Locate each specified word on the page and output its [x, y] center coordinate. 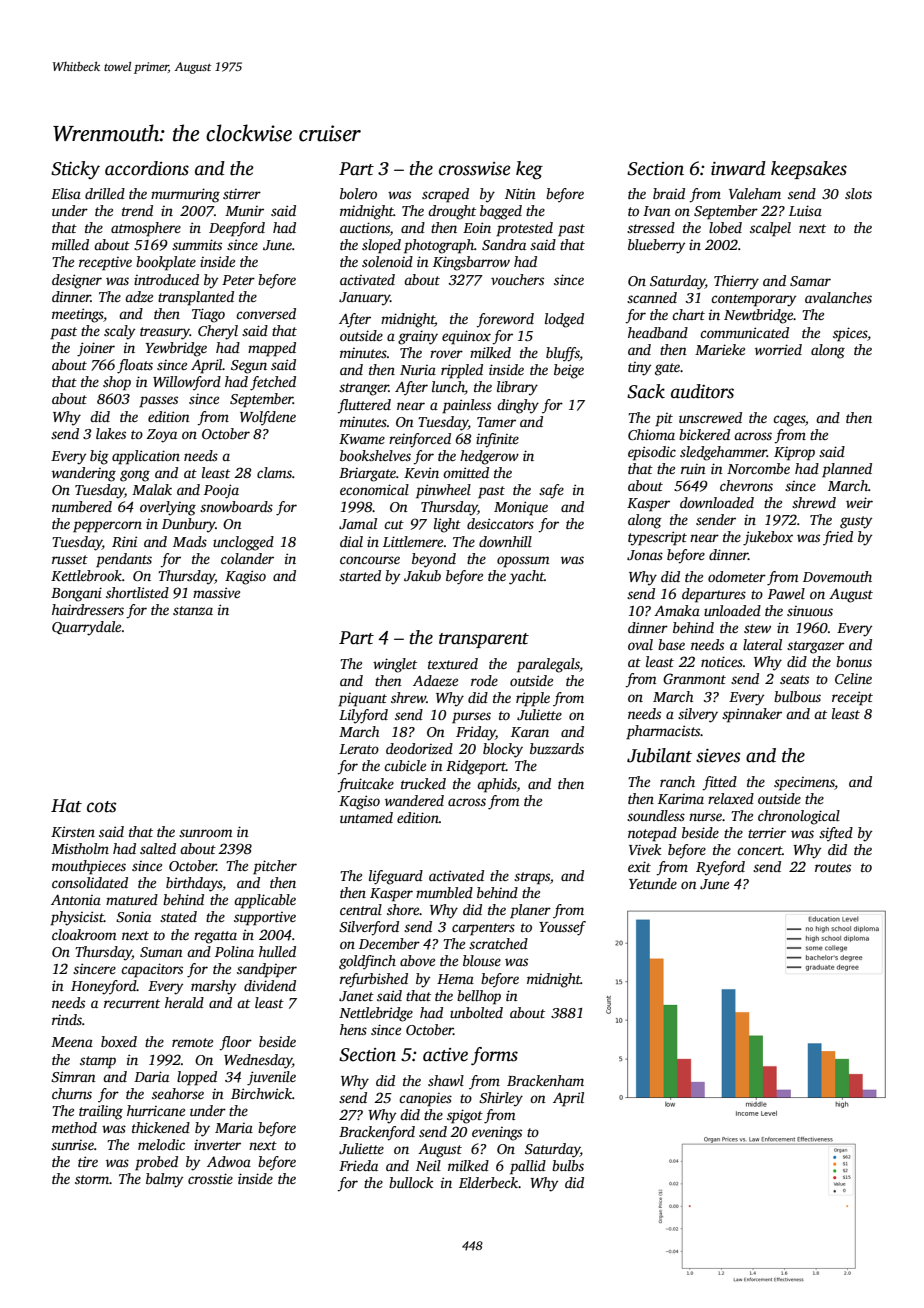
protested [524, 229]
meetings [78, 315]
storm [92, 1179]
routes [833, 867]
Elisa [66, 193]
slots [858, 193]
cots [102, 807]
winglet [395, 665]
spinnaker [752, 715]
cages [789, 421]
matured [132, 899]
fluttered [364, 406]
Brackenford [377, 1133]
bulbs [568, 1165]
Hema [455, 979]
